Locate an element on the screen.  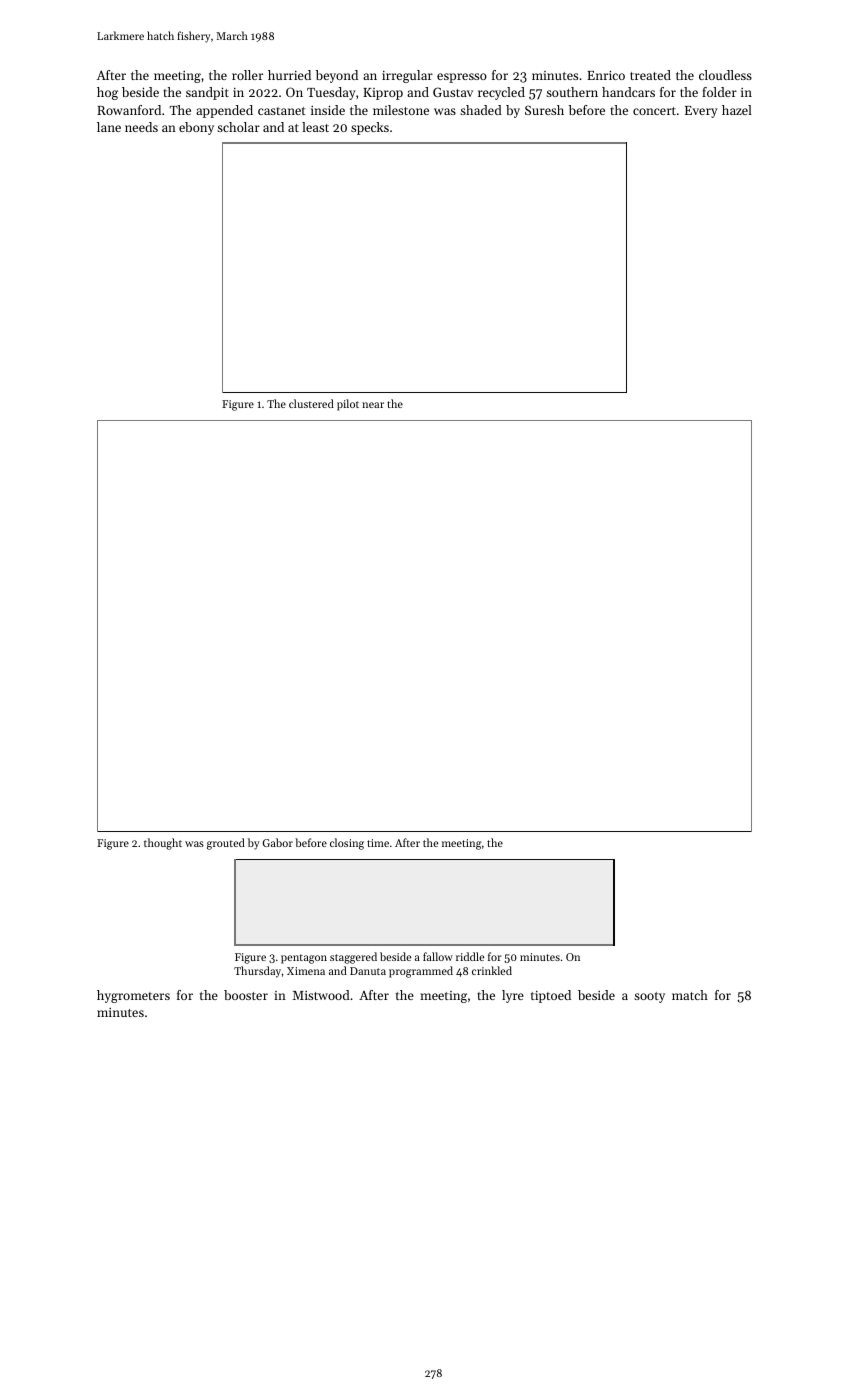
Suresh is located at coordinates (544, 110).
